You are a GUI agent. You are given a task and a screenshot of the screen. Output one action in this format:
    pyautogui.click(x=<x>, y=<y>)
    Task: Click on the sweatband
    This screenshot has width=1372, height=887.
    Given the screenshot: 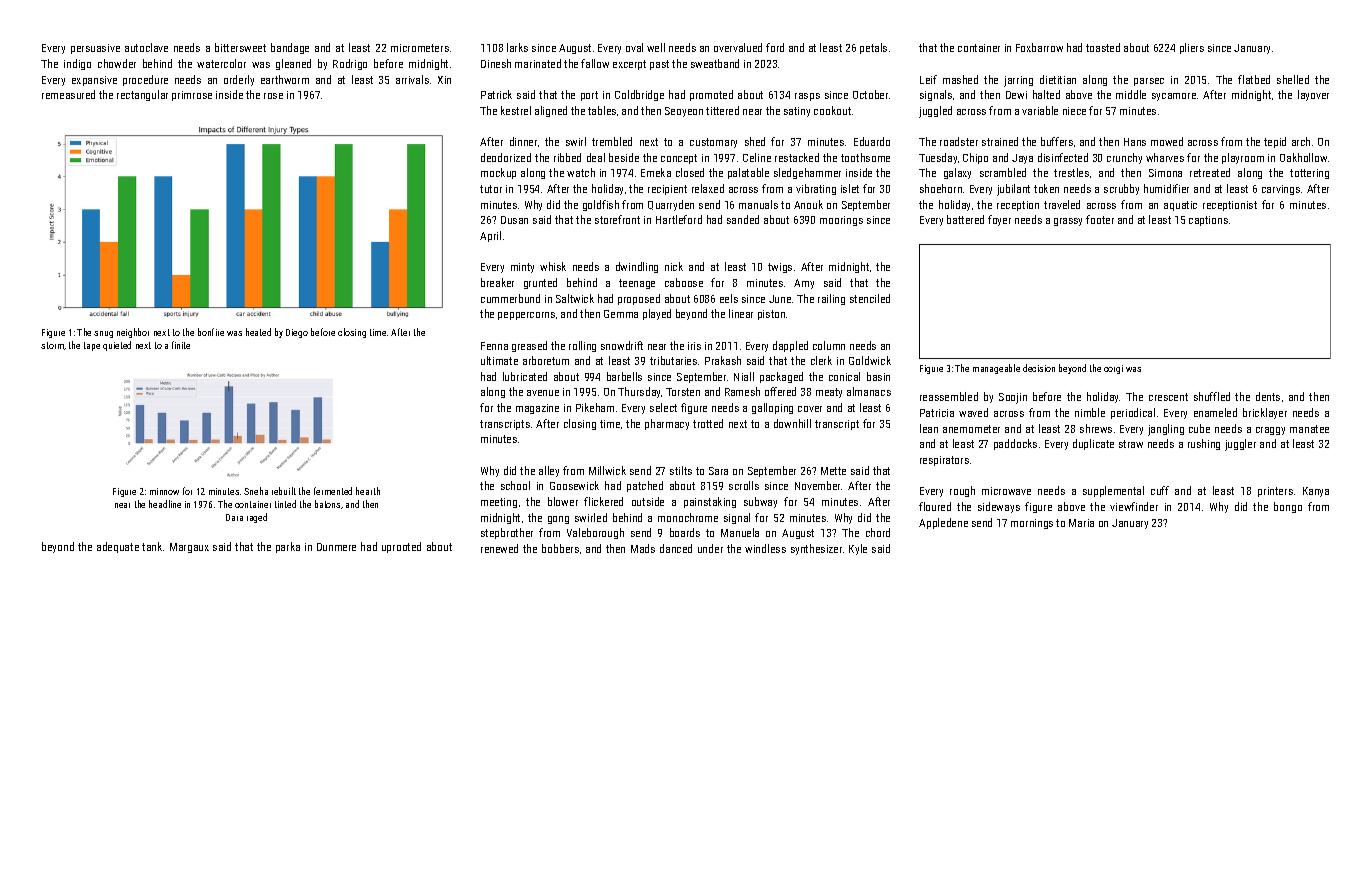 What is the action you would take?
    pyautogui.click(x=715, y=63)
